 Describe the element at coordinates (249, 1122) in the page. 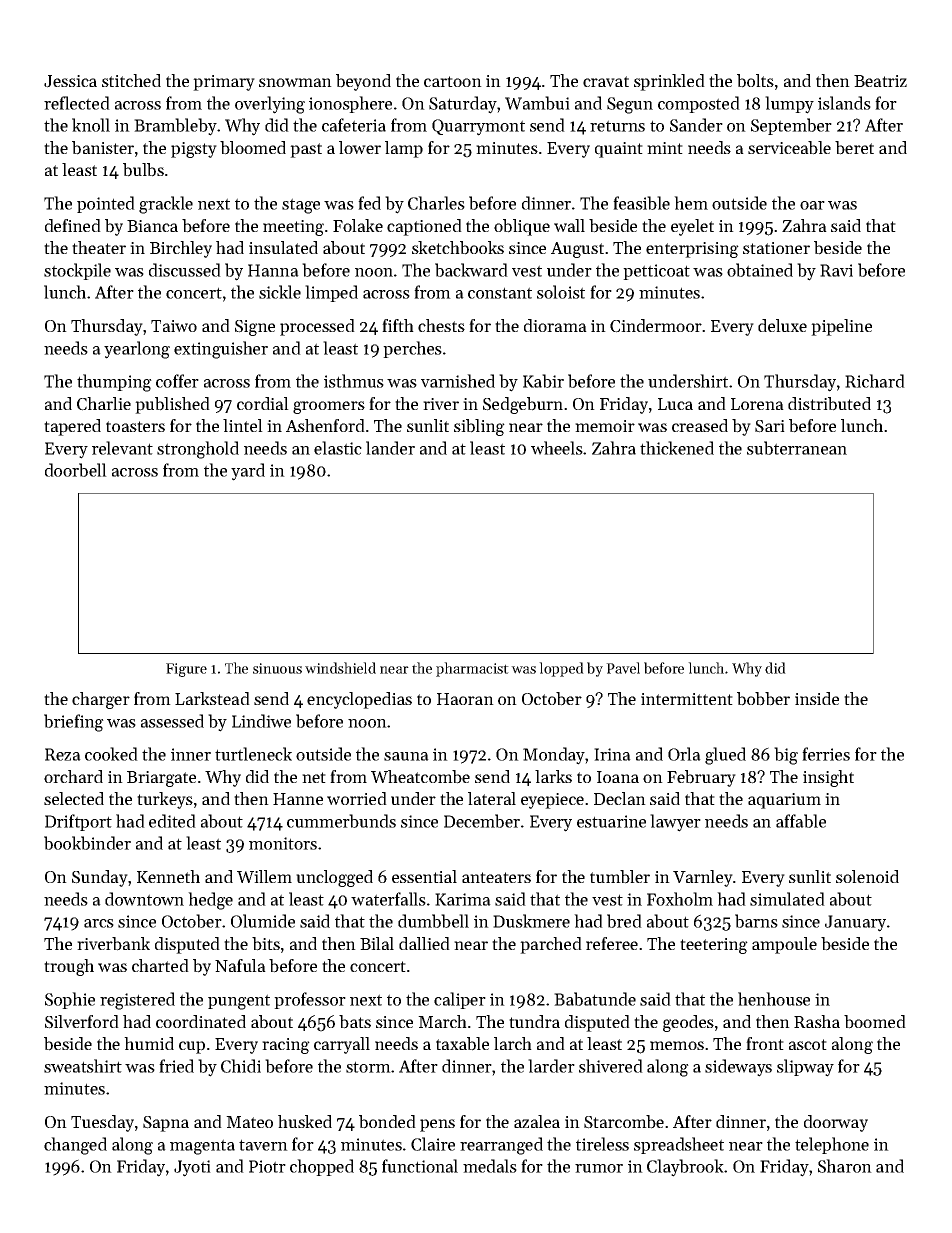

I see `Mateo` at that location.
